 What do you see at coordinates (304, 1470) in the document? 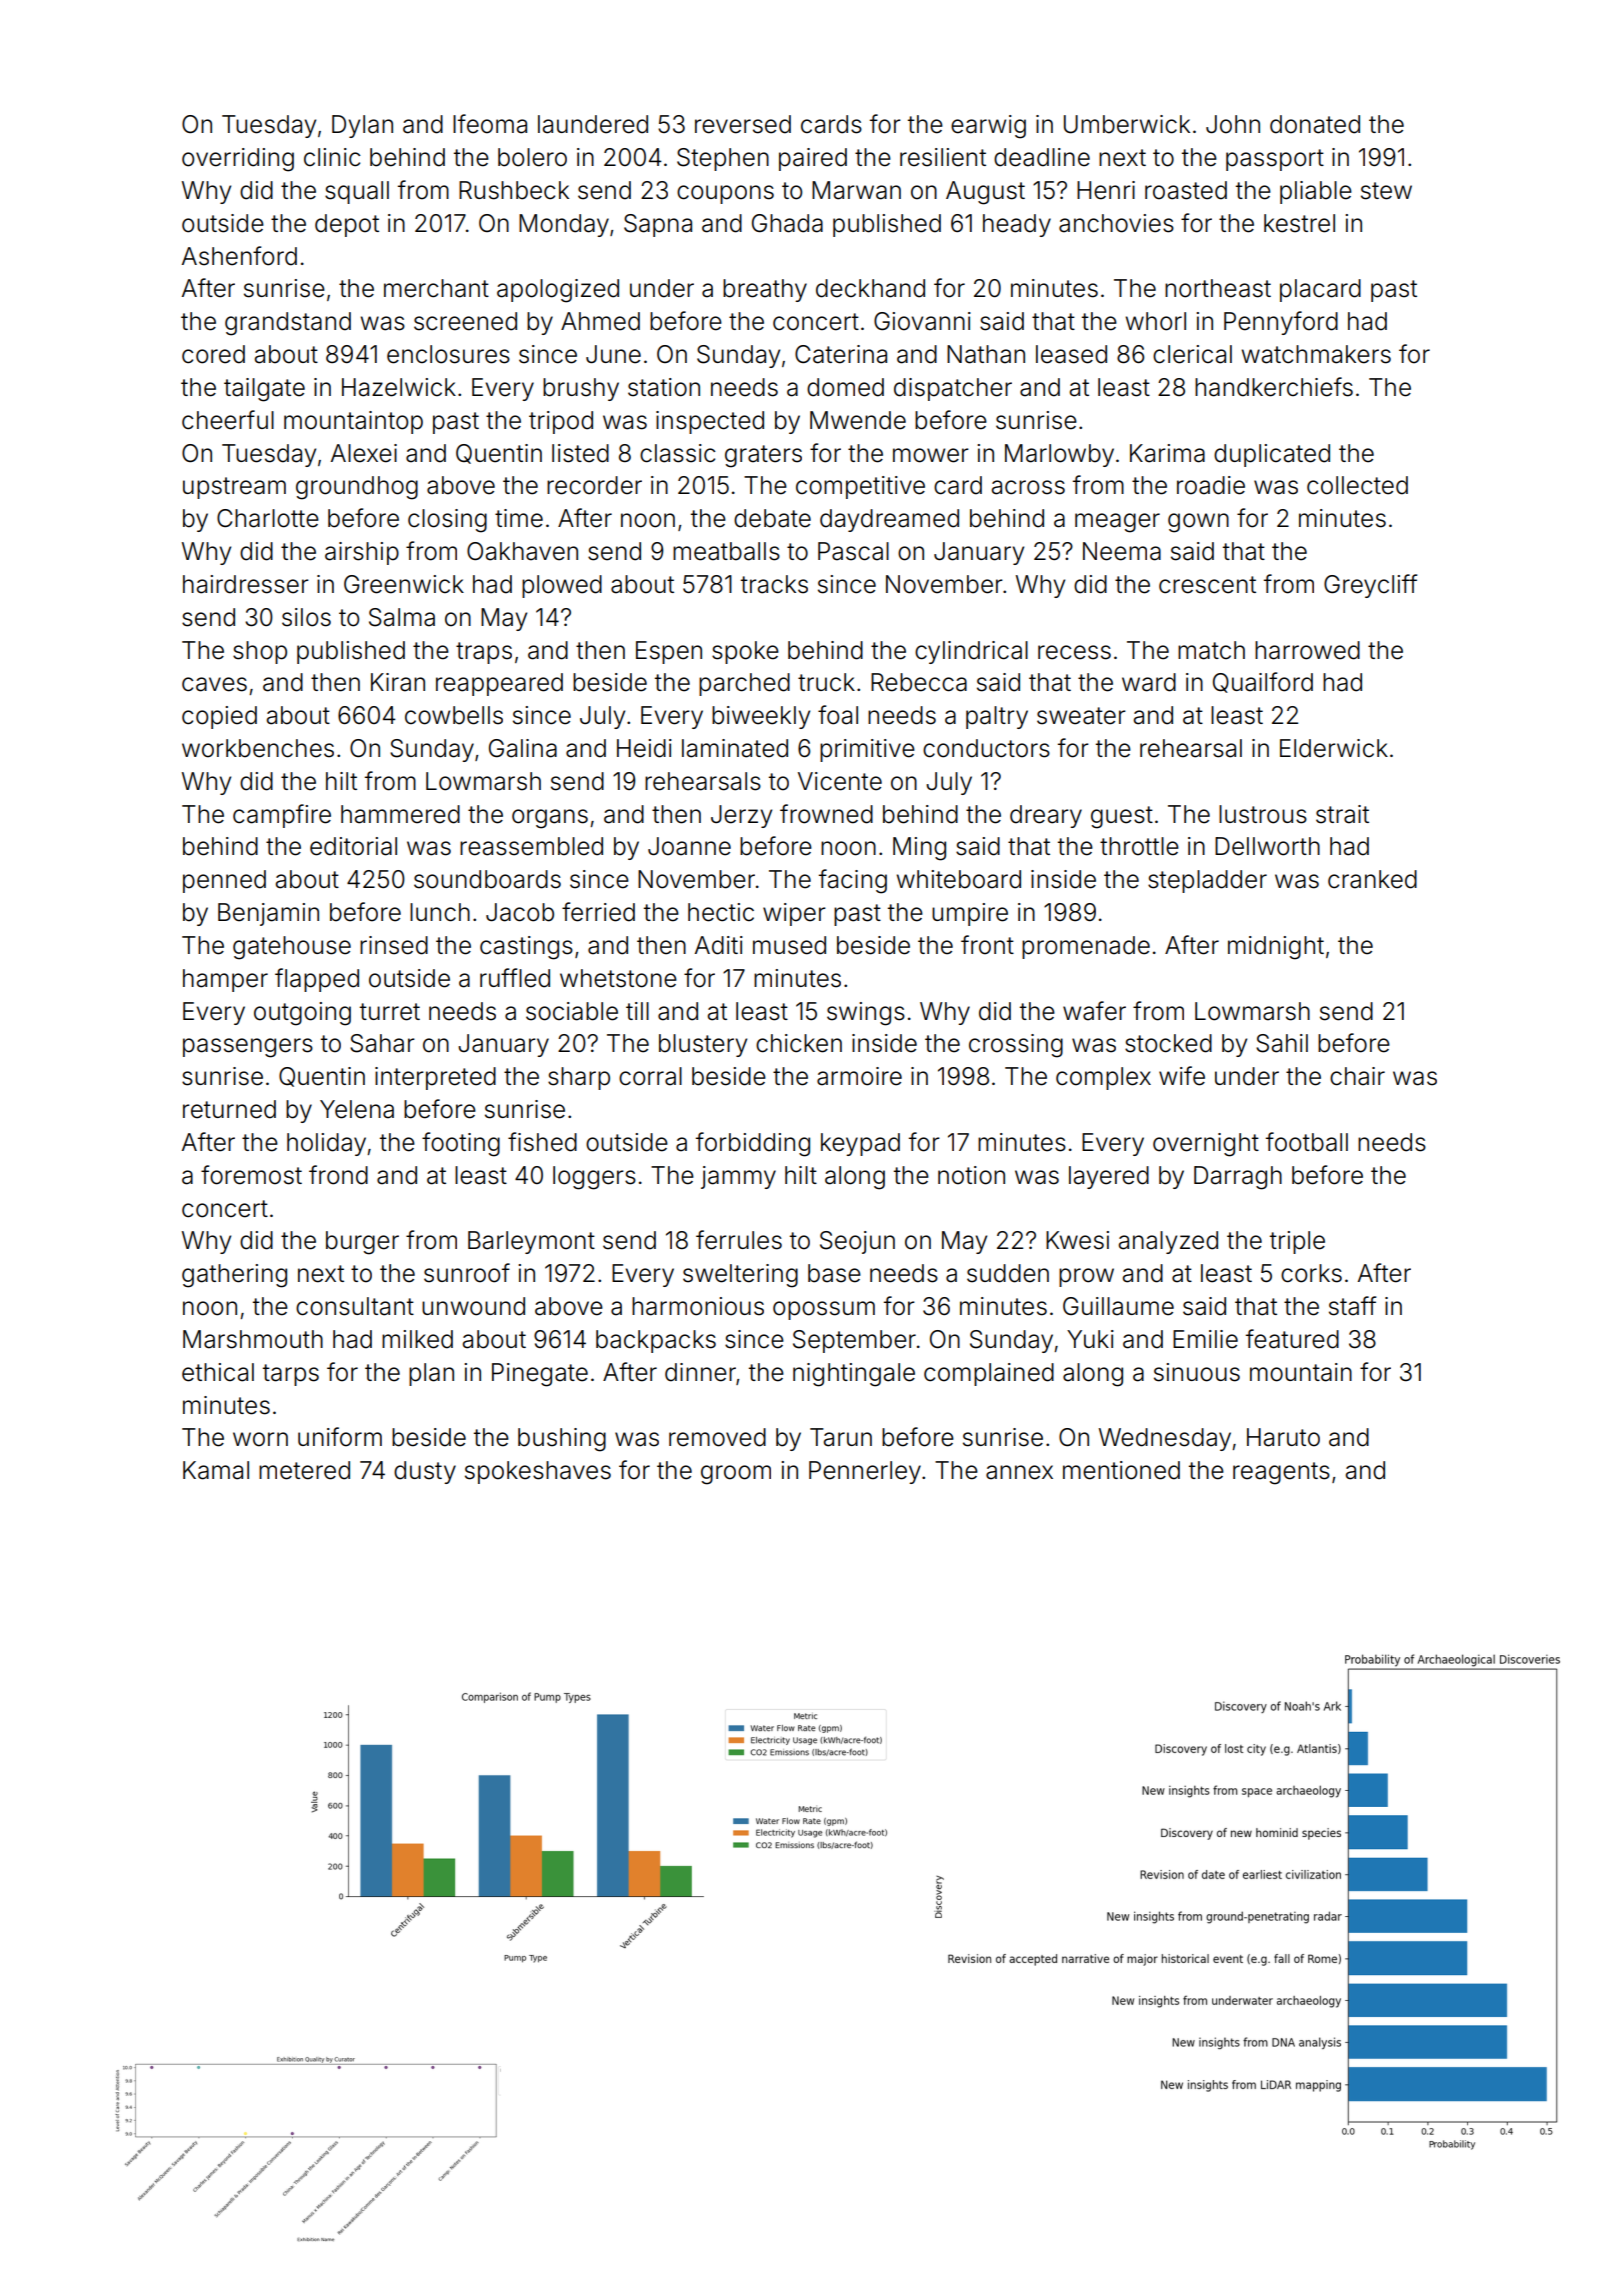
I see `metered` at bounding box center [304, 1470].
